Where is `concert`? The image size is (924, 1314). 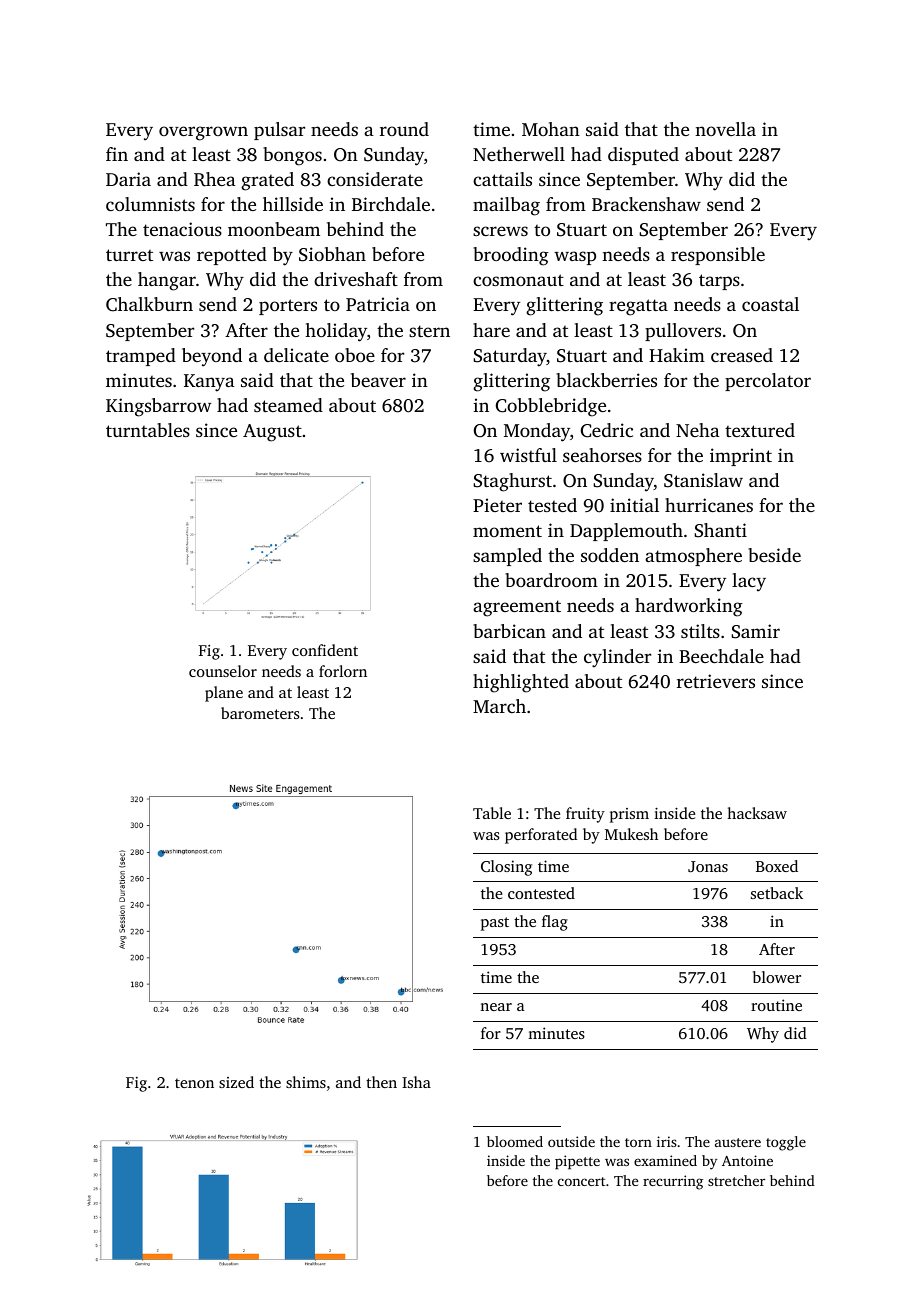 concert is located at coordinates (582, 1181).
